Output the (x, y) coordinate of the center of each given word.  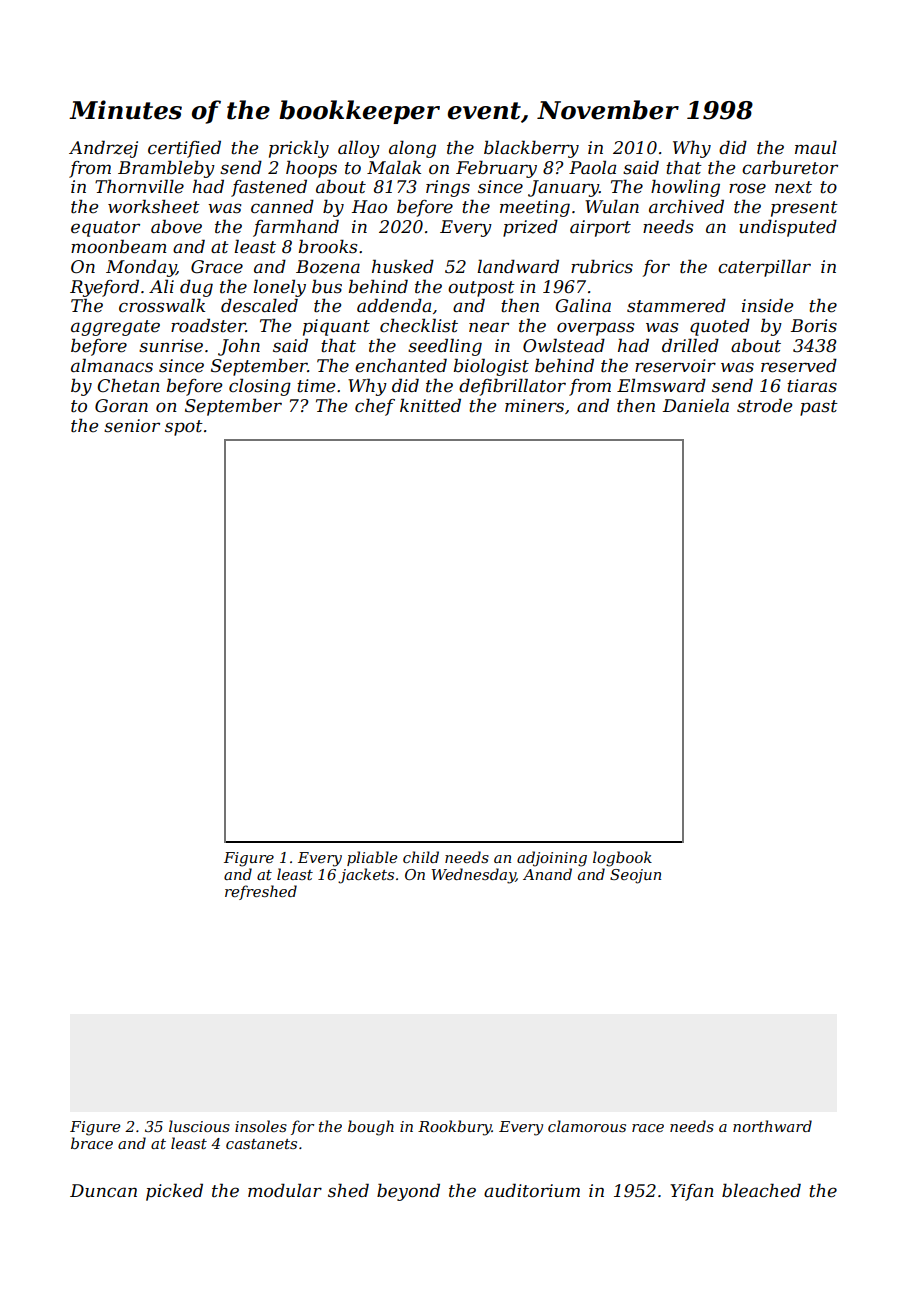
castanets (261, 1144)
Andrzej (103, 149)
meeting (535, 208)
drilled (690, 345)
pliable (372, 858)
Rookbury (455, 1128)
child (421, 857)
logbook (622, 859)
